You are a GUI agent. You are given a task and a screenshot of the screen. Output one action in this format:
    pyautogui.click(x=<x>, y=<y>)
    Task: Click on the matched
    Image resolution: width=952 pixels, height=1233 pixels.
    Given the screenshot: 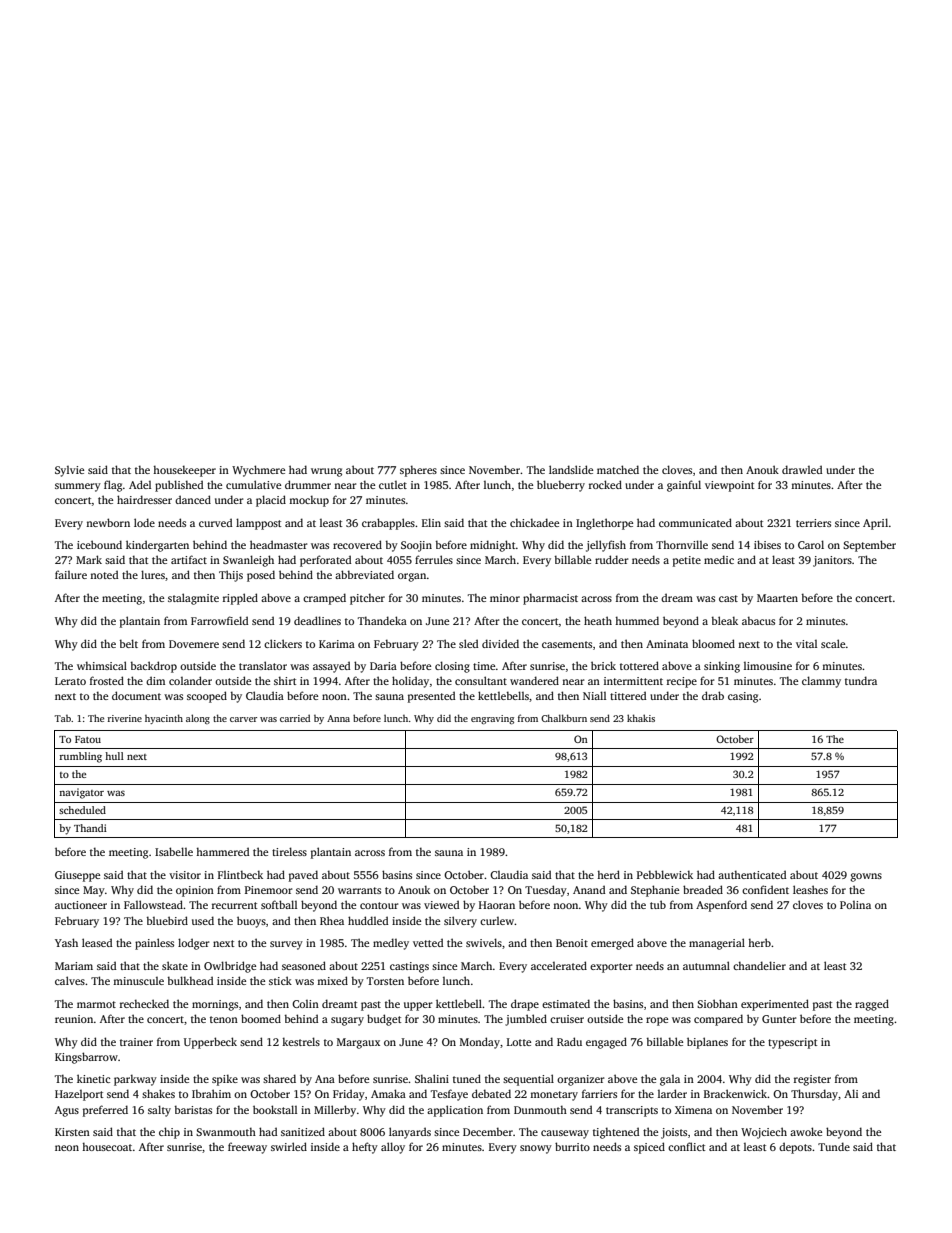 What is the action you would take?
    pyautogui.click(x=618, y=469)
